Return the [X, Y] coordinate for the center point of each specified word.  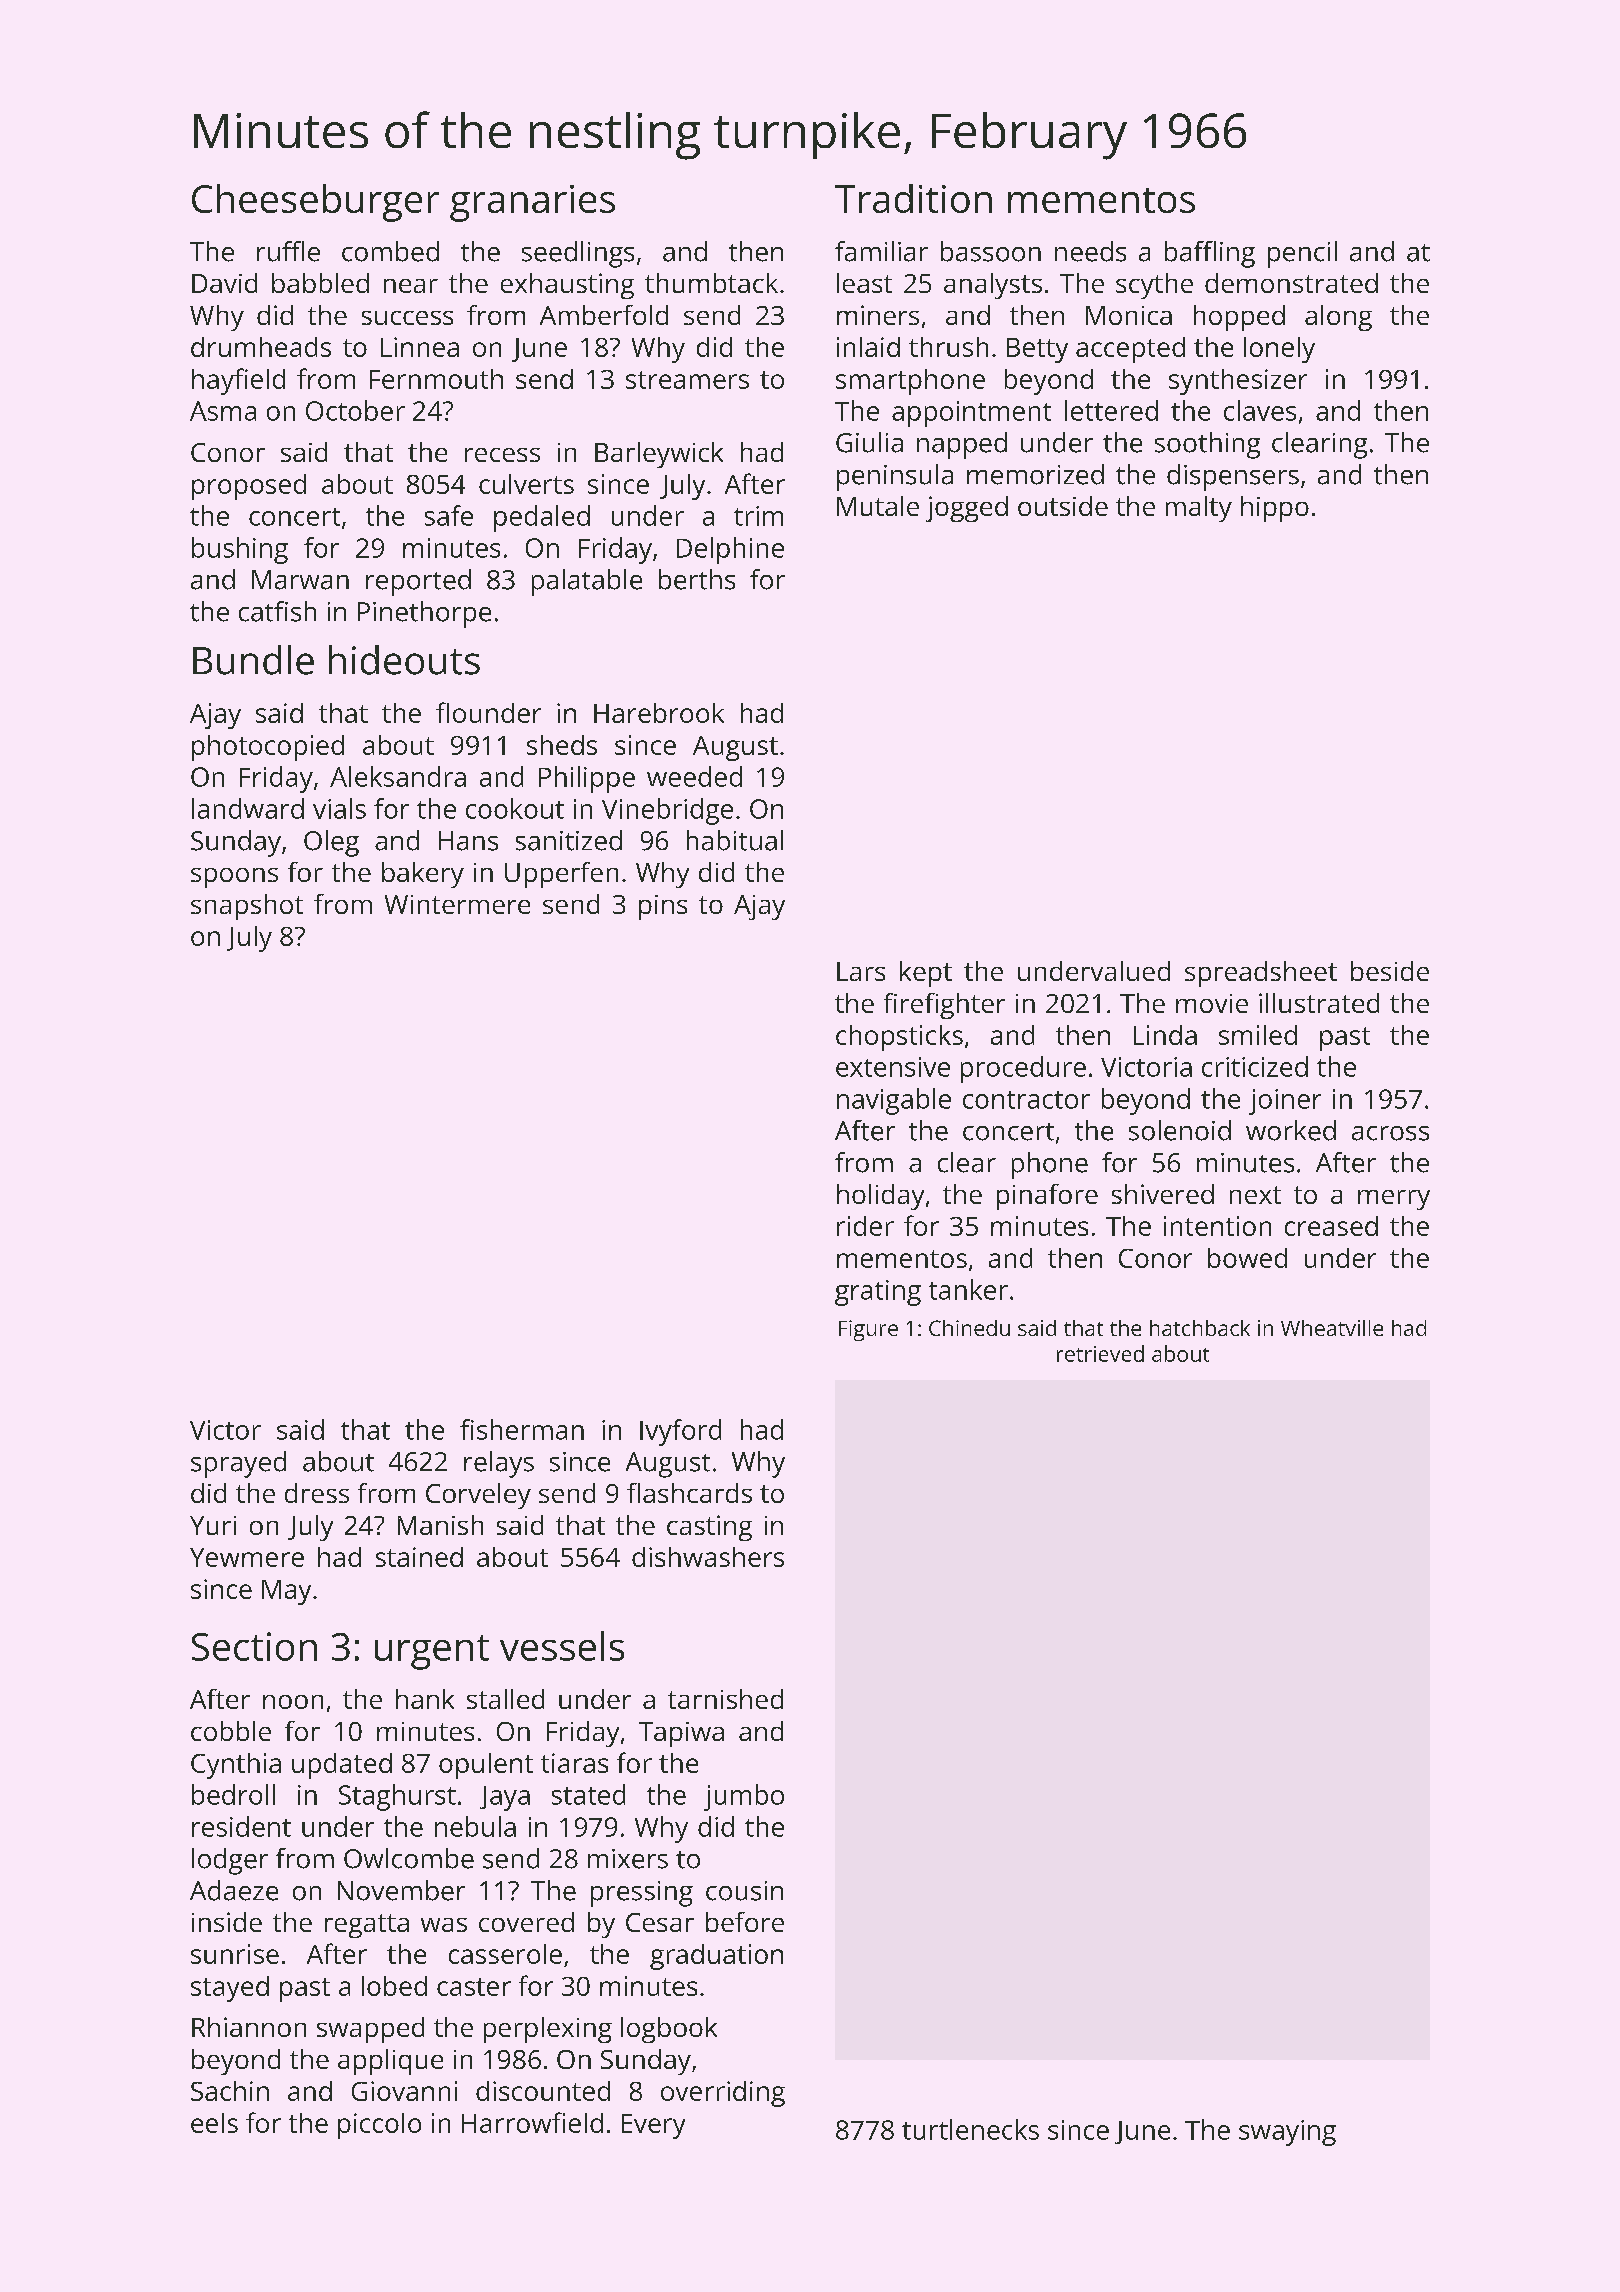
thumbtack [711, 283]
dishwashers [708, 1557]
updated [342, 1766]
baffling [1210, 254]
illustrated [1319, 1003]
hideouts [404, 660]
